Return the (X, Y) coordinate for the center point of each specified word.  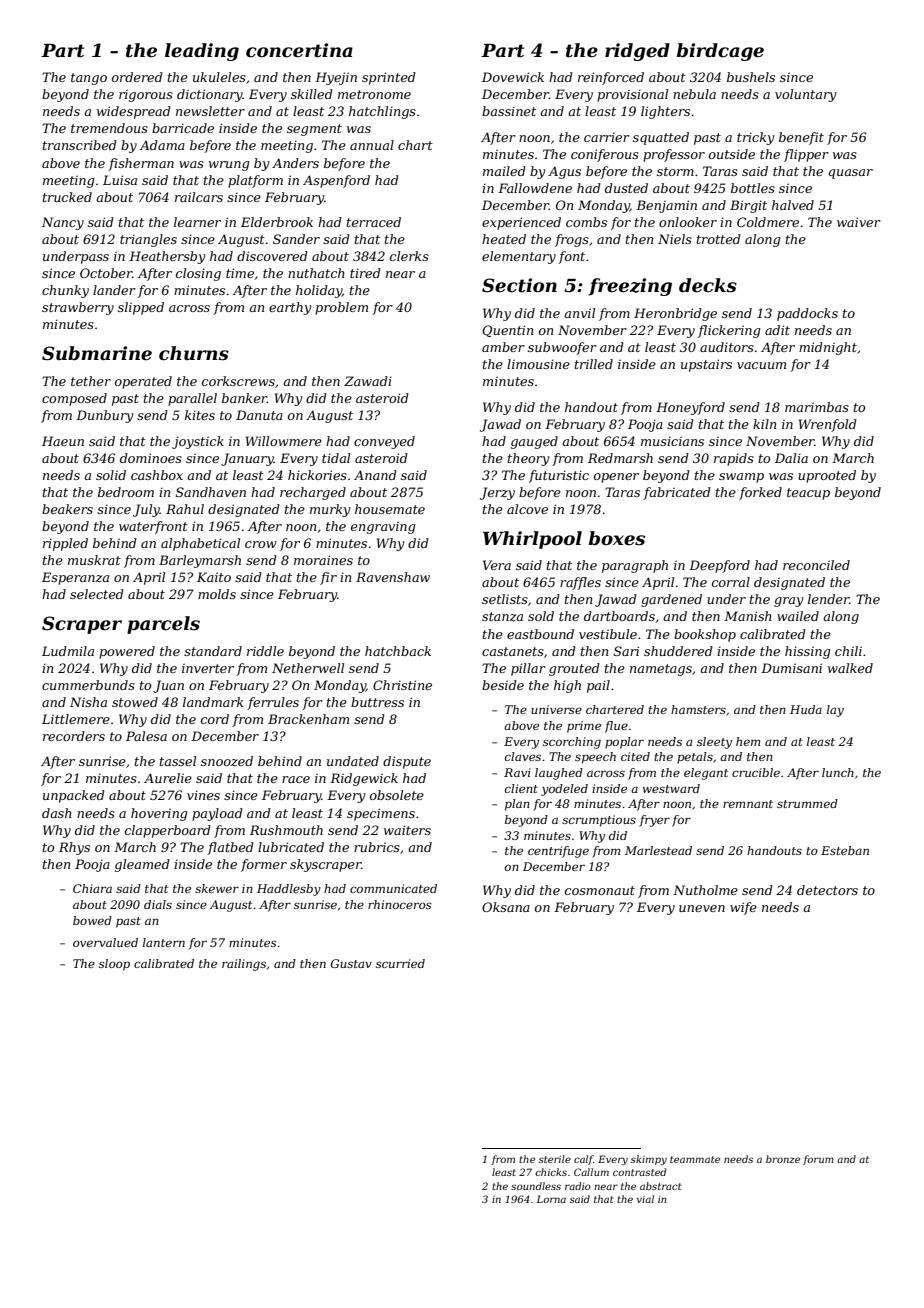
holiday (319, 291)
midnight (828, 348)
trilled (594, 364)
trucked (67, 197)
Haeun (63, 441)
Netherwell (308, 668)
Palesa (146, 736)
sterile (555, 1159)
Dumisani (791, 668)
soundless (536, 1186)
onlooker (688, 222)
